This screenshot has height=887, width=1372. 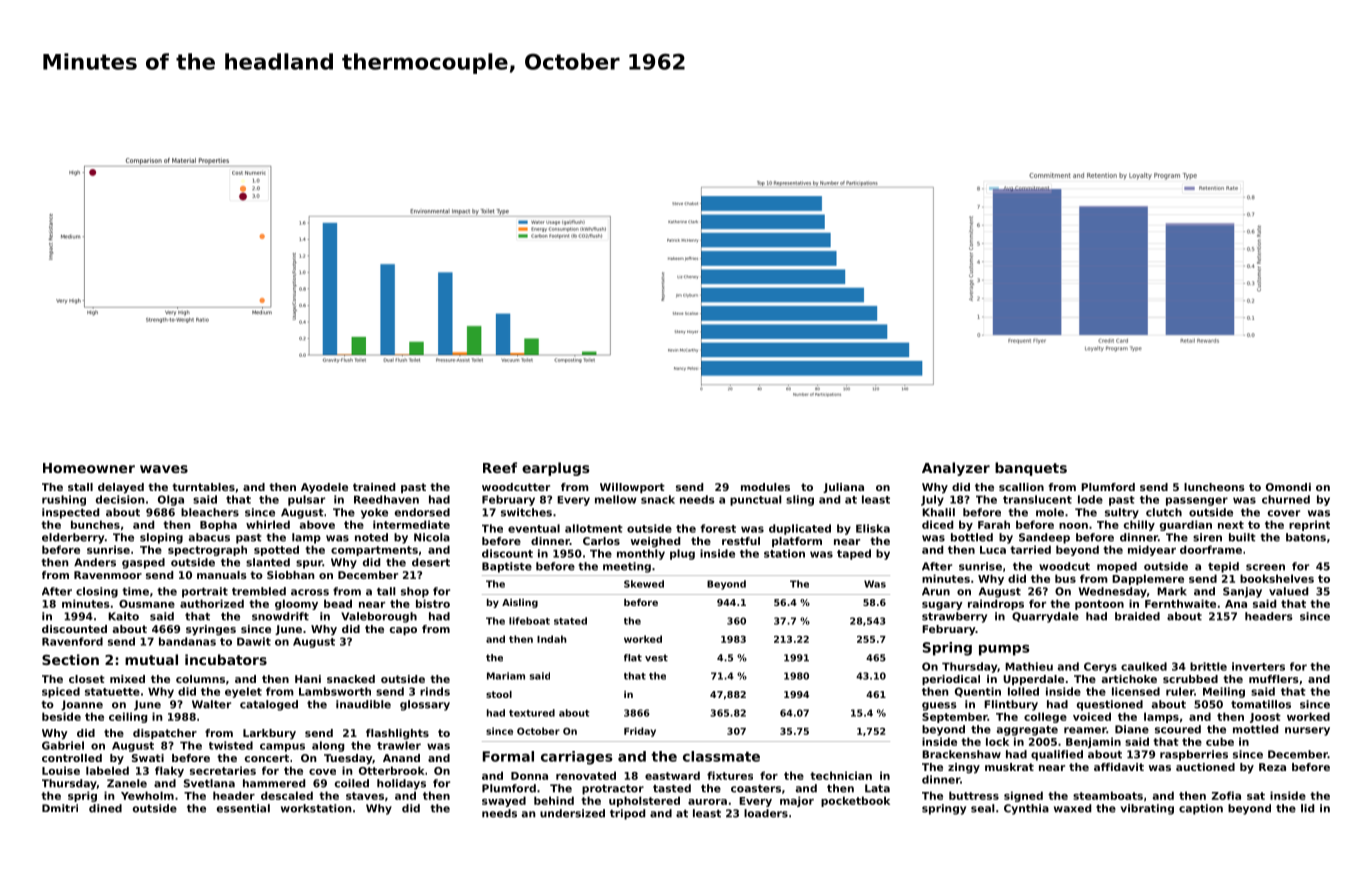 I want to click on Reef, so click(x=500, y=467).
